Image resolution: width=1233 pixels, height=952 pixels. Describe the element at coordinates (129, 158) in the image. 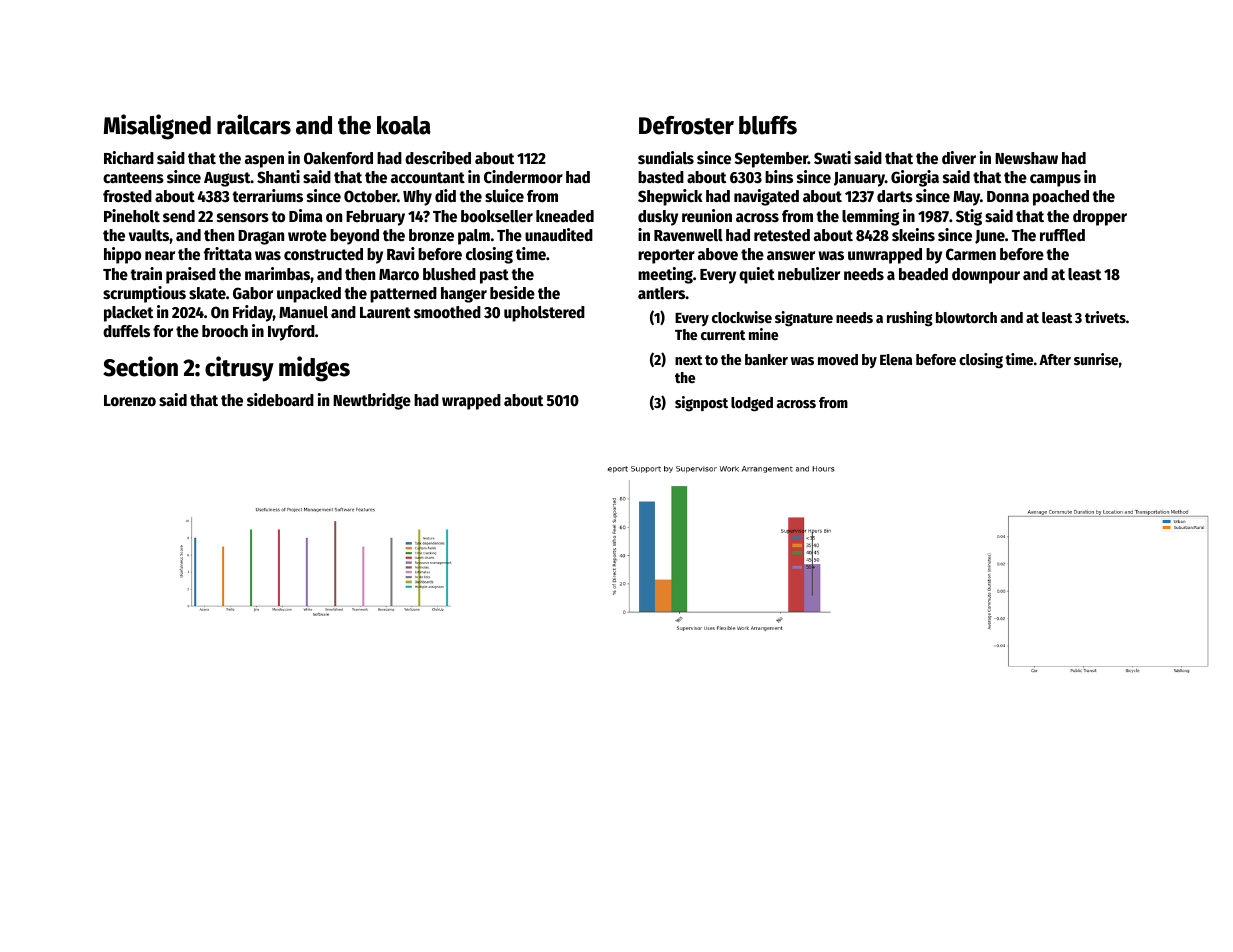

I see `Richard` at that location.
